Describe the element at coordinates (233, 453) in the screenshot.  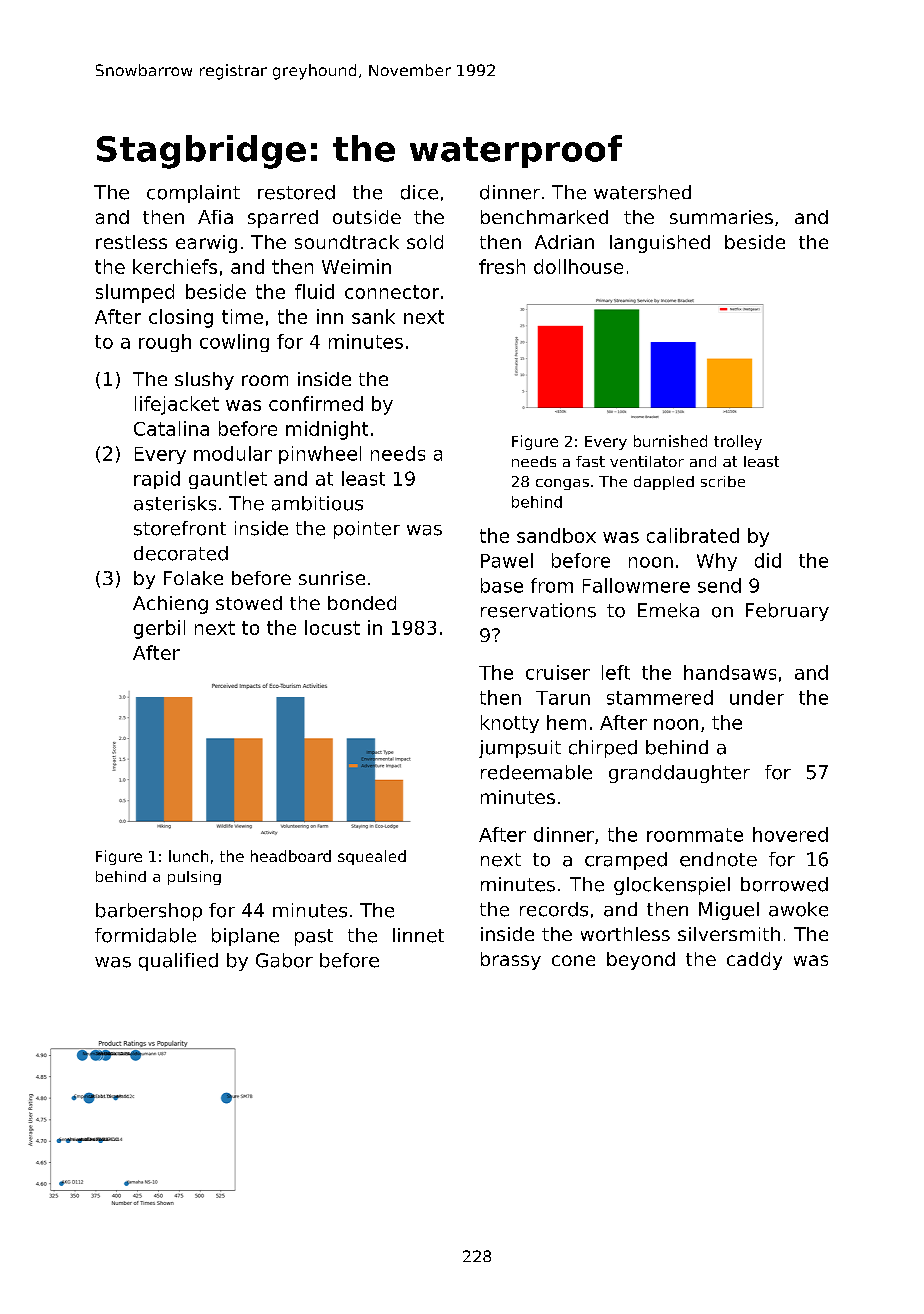
I see `modular` at that location.
